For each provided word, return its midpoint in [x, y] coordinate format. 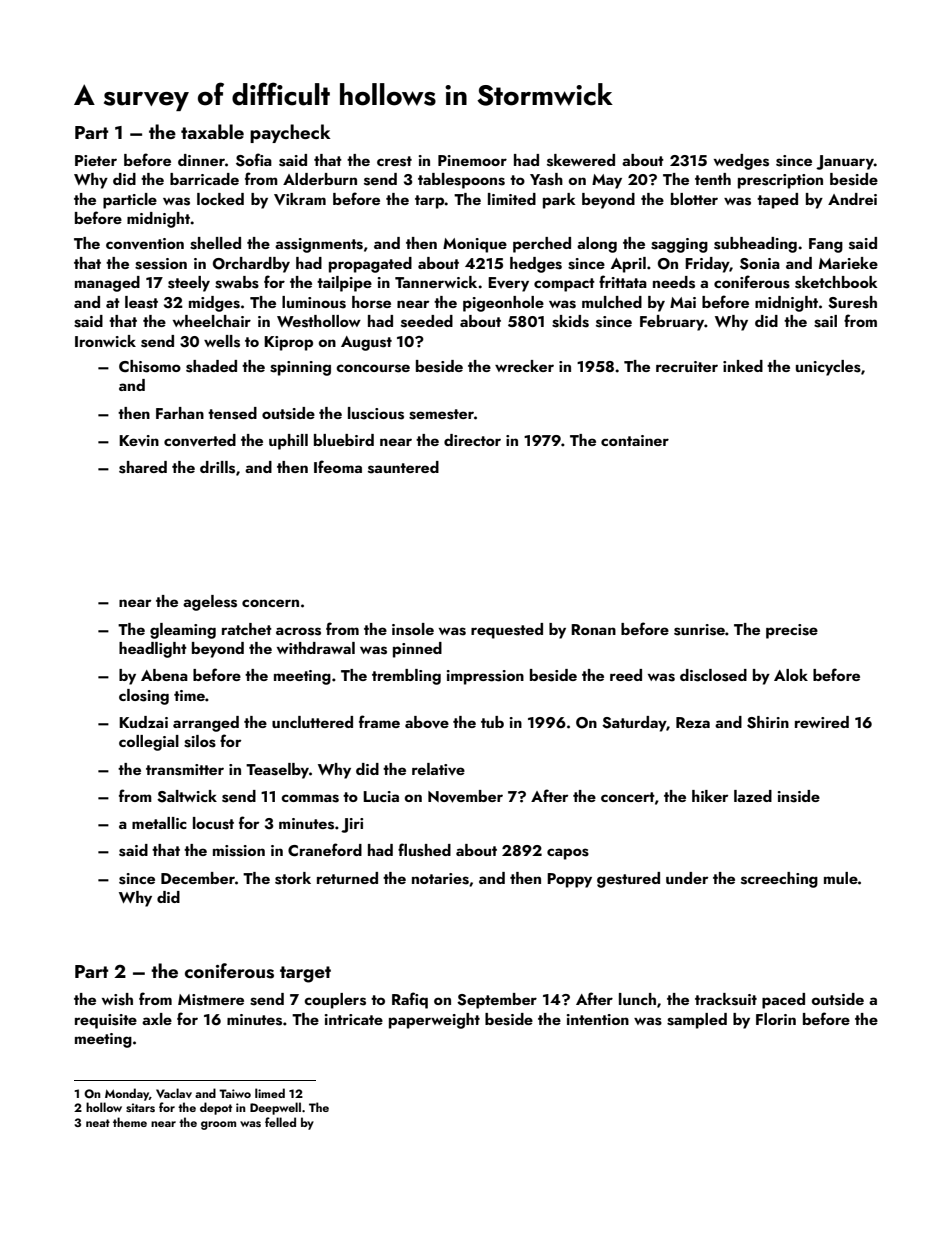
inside [799, 796]
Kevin [139, 440]
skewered [581, 160]
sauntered [403, 467]
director [472, 440]
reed [626, 675]
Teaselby [277, 771]
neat [98, 1123]
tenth [713, 179]
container [635, 440]
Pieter [96, 160]
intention [598, 1019]
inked [743, 366]
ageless [210, 603]
